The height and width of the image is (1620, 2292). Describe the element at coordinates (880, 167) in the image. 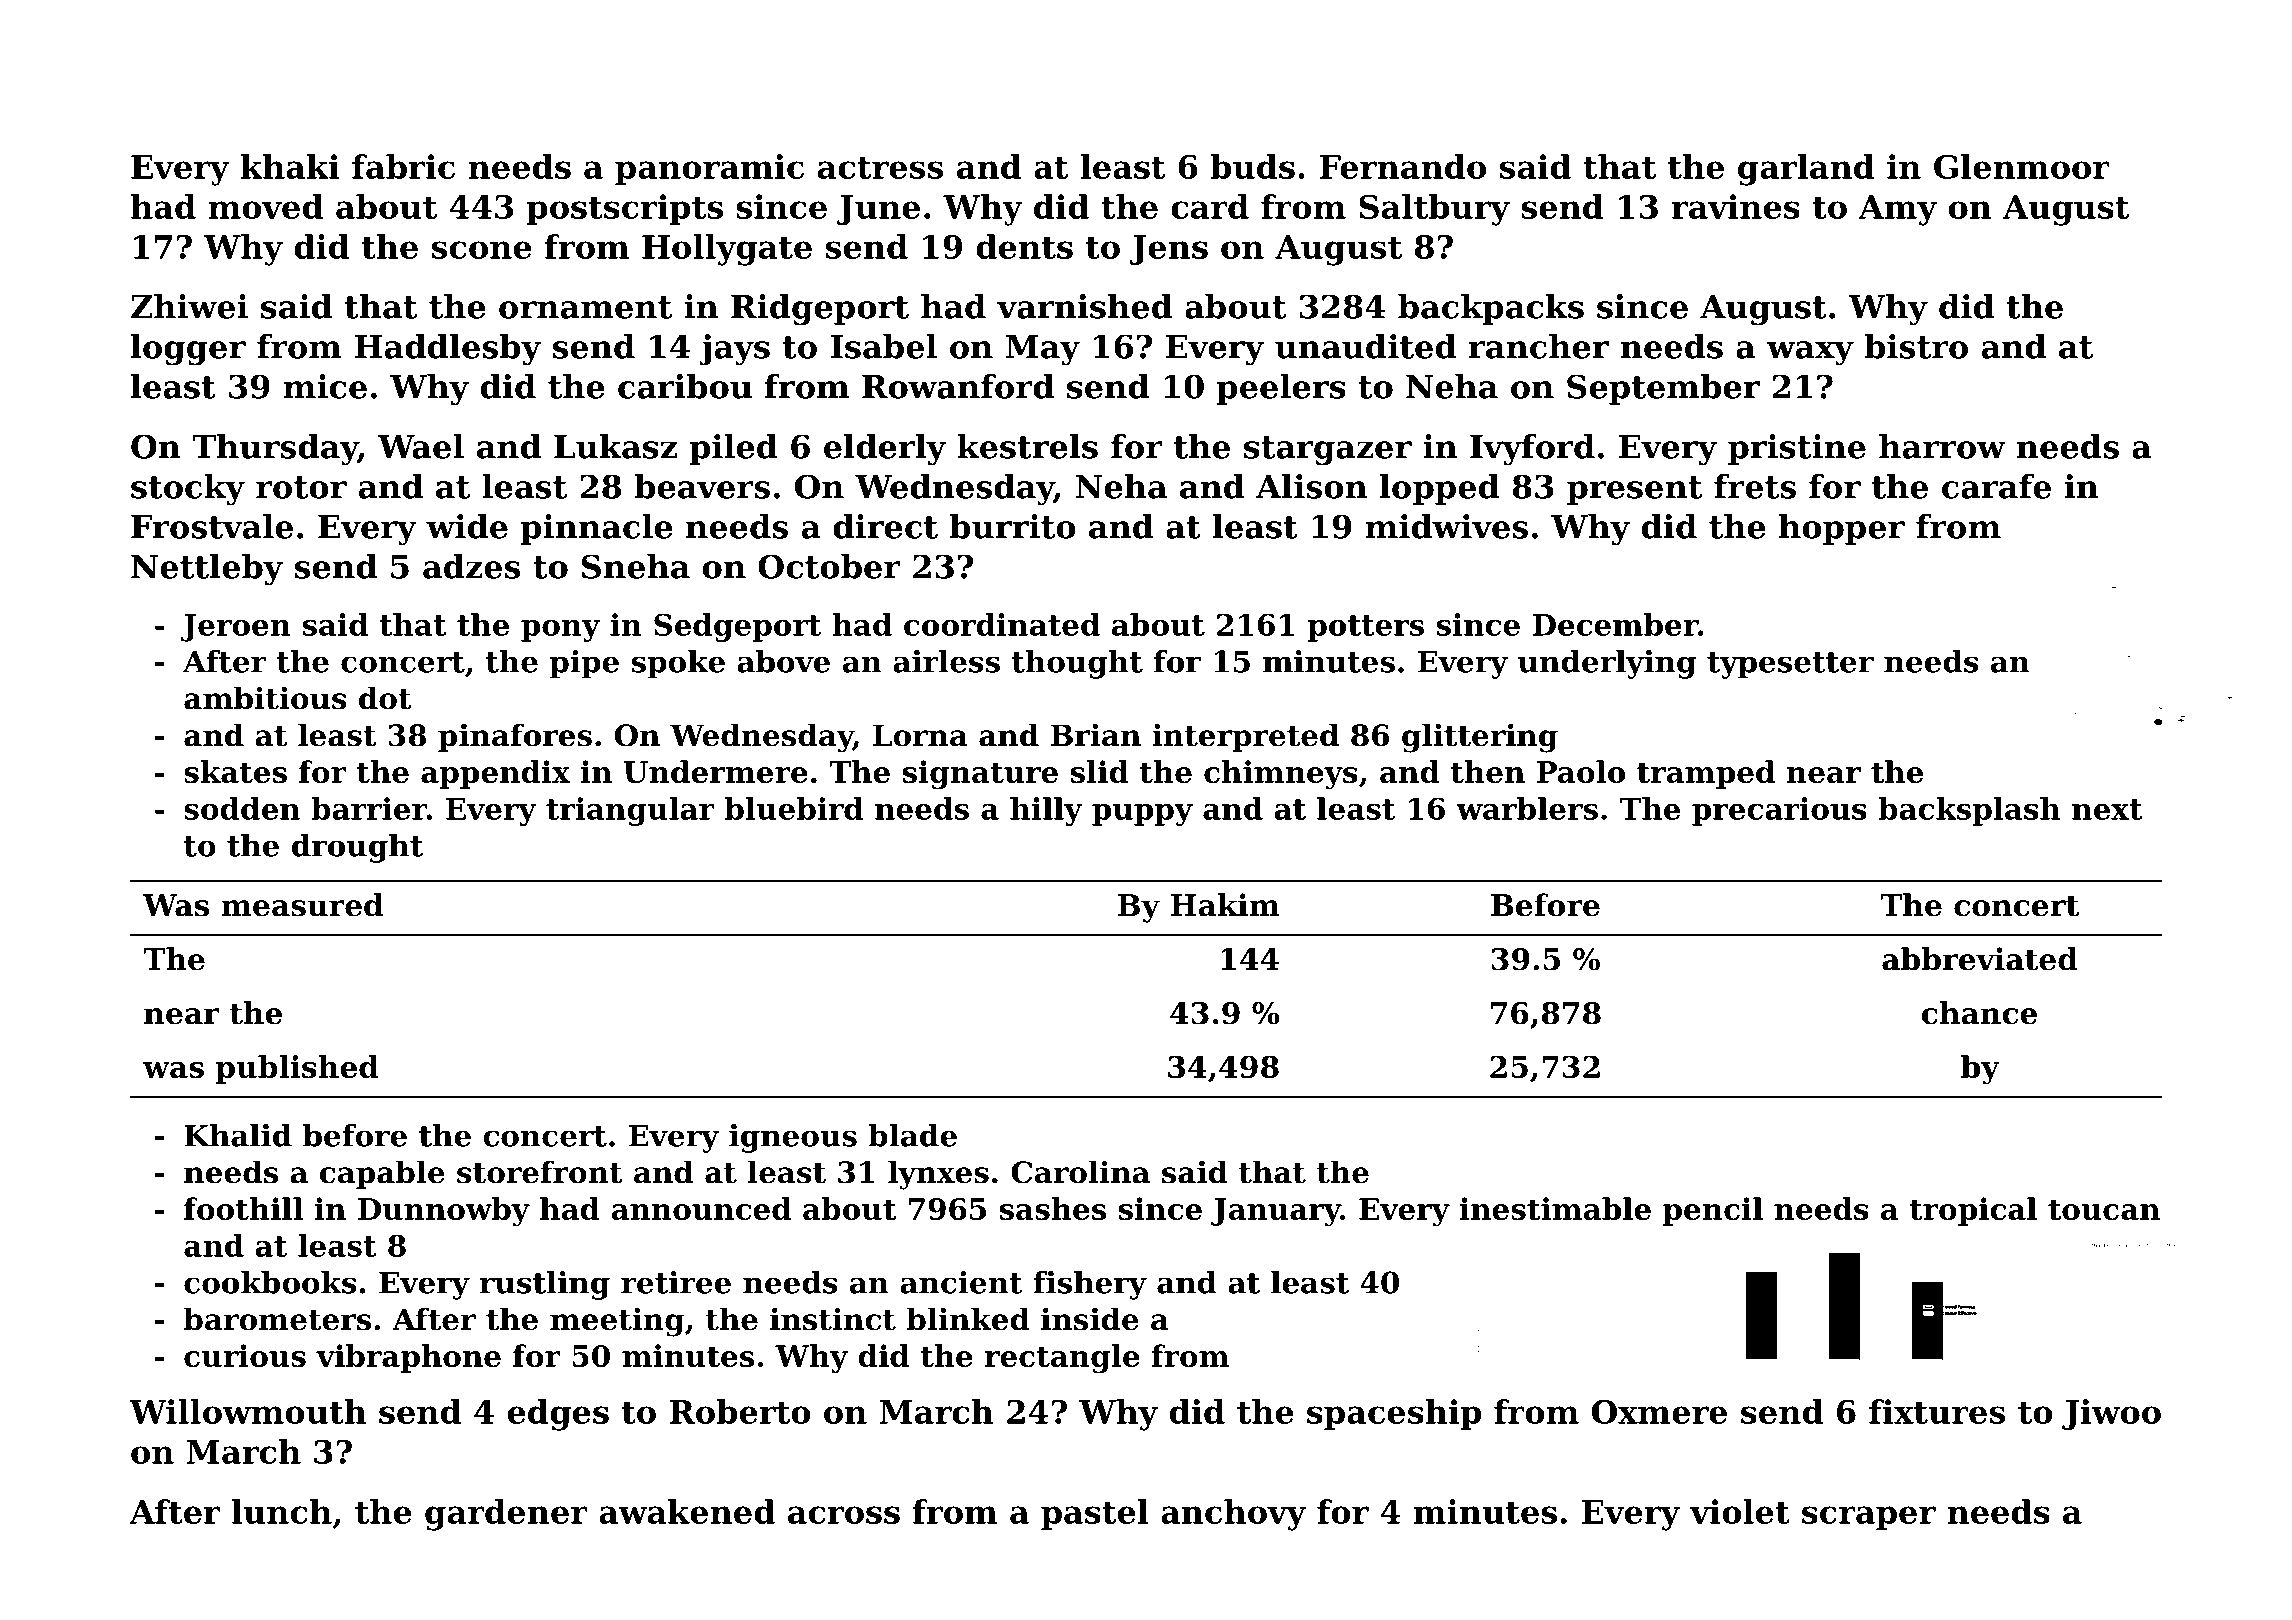

I see `actress` at that location.
